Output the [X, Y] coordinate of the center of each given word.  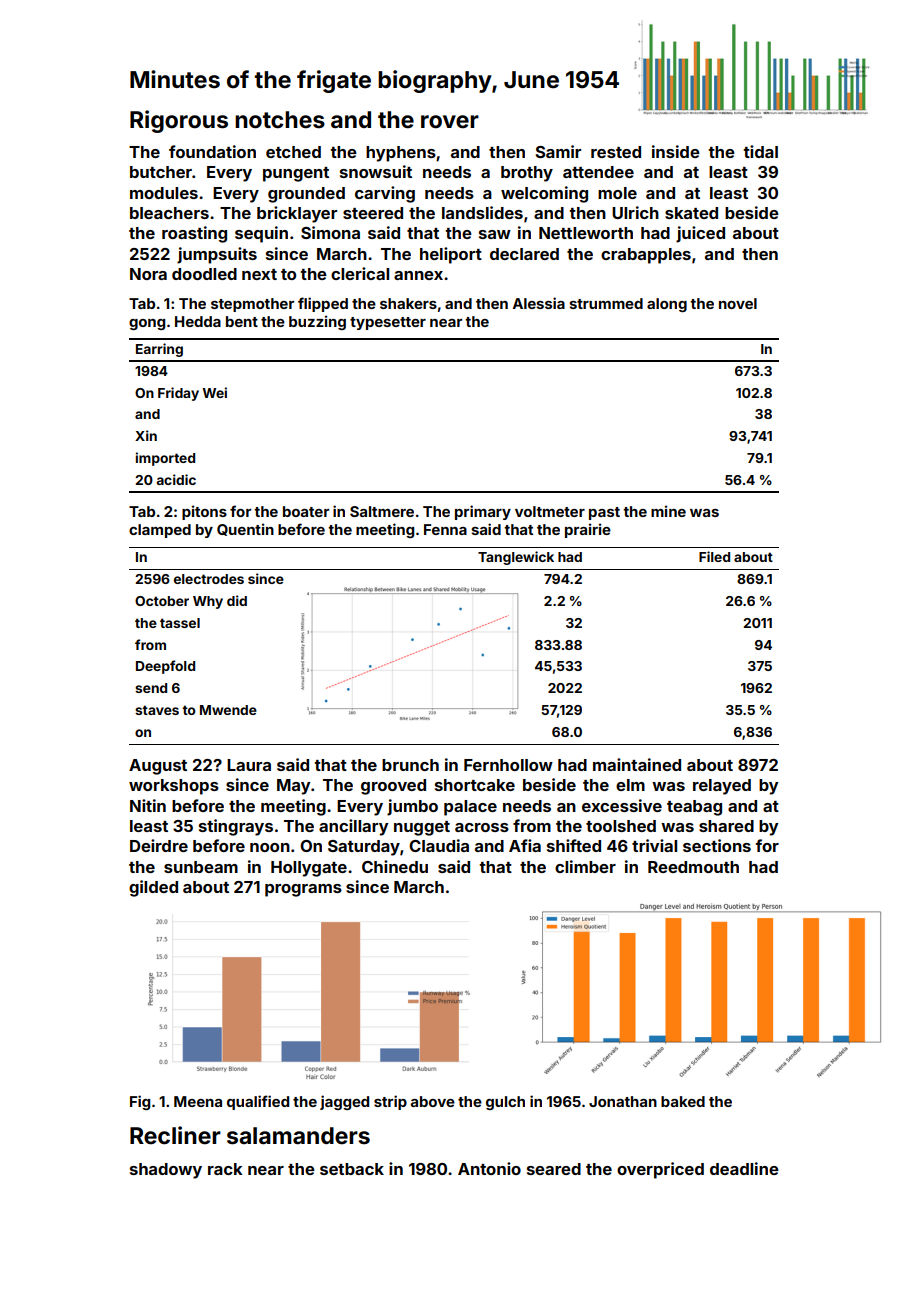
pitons [204, 512]
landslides [482, 212]
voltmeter [550, 511]
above [433, 1101]
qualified [258, 1102]
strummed [606, 303]
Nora [148, 274]
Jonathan [623, 1101]
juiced [700, 234]
